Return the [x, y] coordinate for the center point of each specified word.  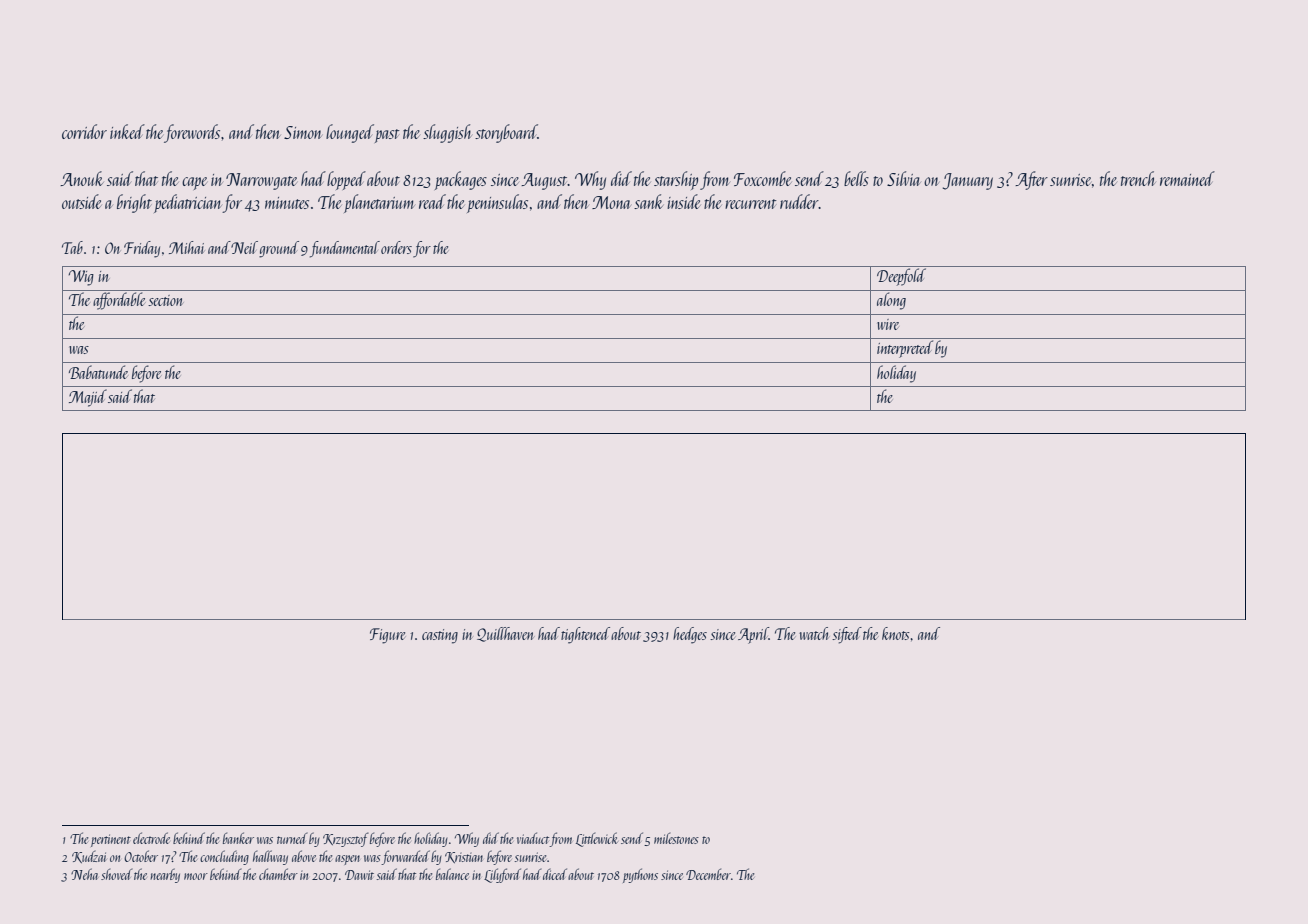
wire [888, 324]
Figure [387, 636]
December [708, 874]
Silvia [904, 178]
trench [1138, 178]
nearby [165, 875]
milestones [676, 838]
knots [896, 633]
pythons [640, 875]
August [544, 181]
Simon [303, 132]
